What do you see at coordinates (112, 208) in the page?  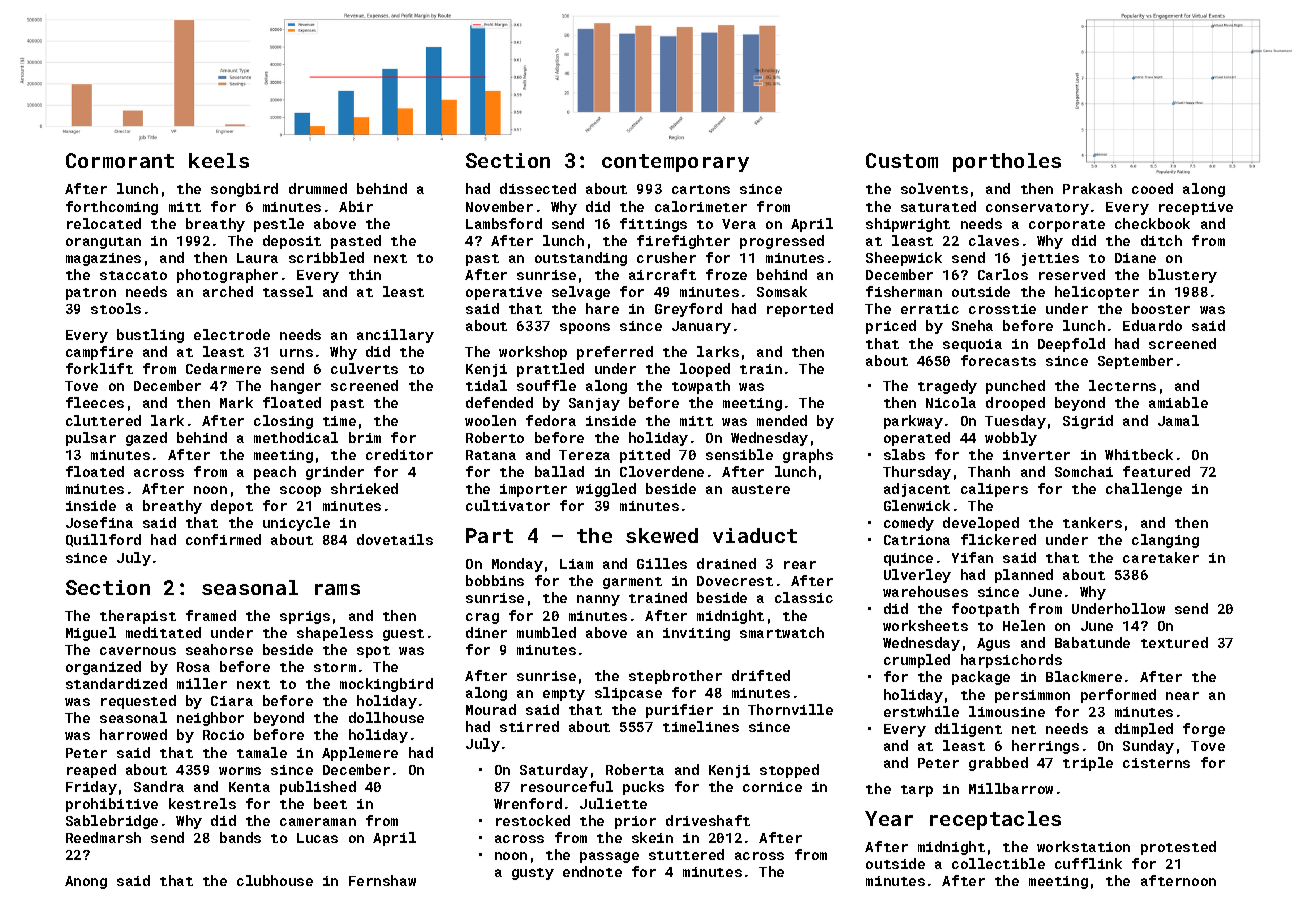 I see `forthcoming` at bounding box center [112, 208].
